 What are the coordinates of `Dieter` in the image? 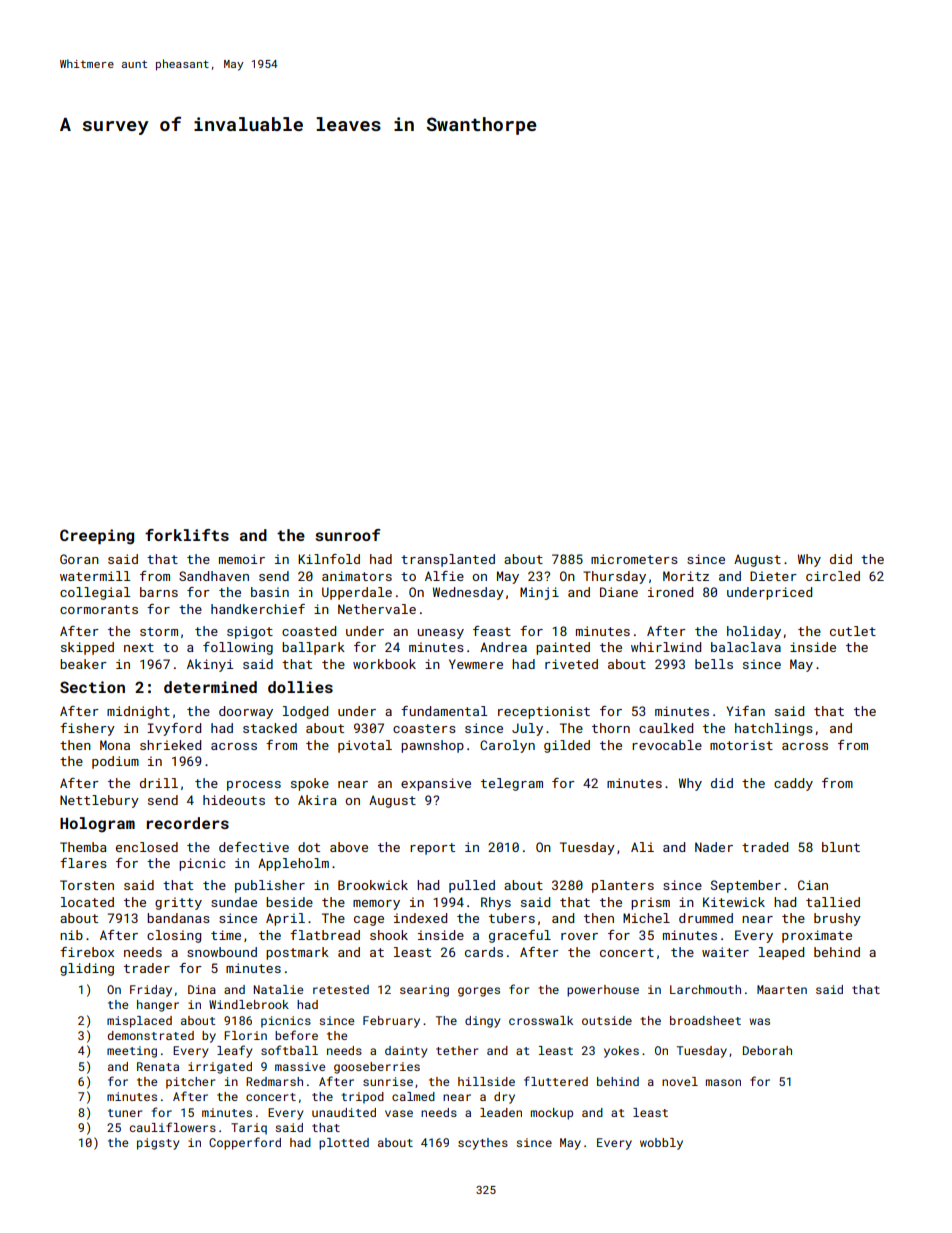 It's located at (773, 576).
